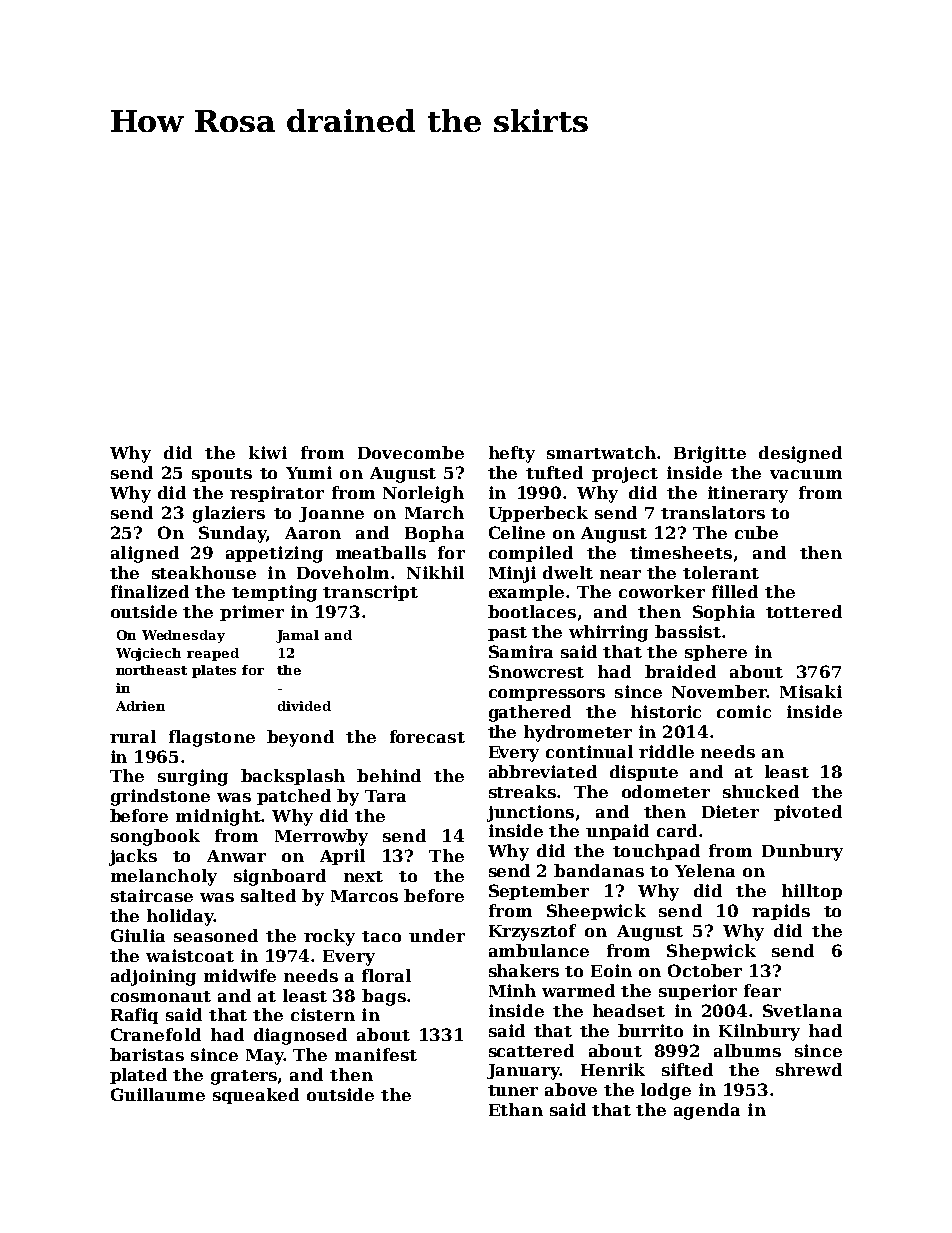  I want to click on squeaked, so click(256, 1096).
